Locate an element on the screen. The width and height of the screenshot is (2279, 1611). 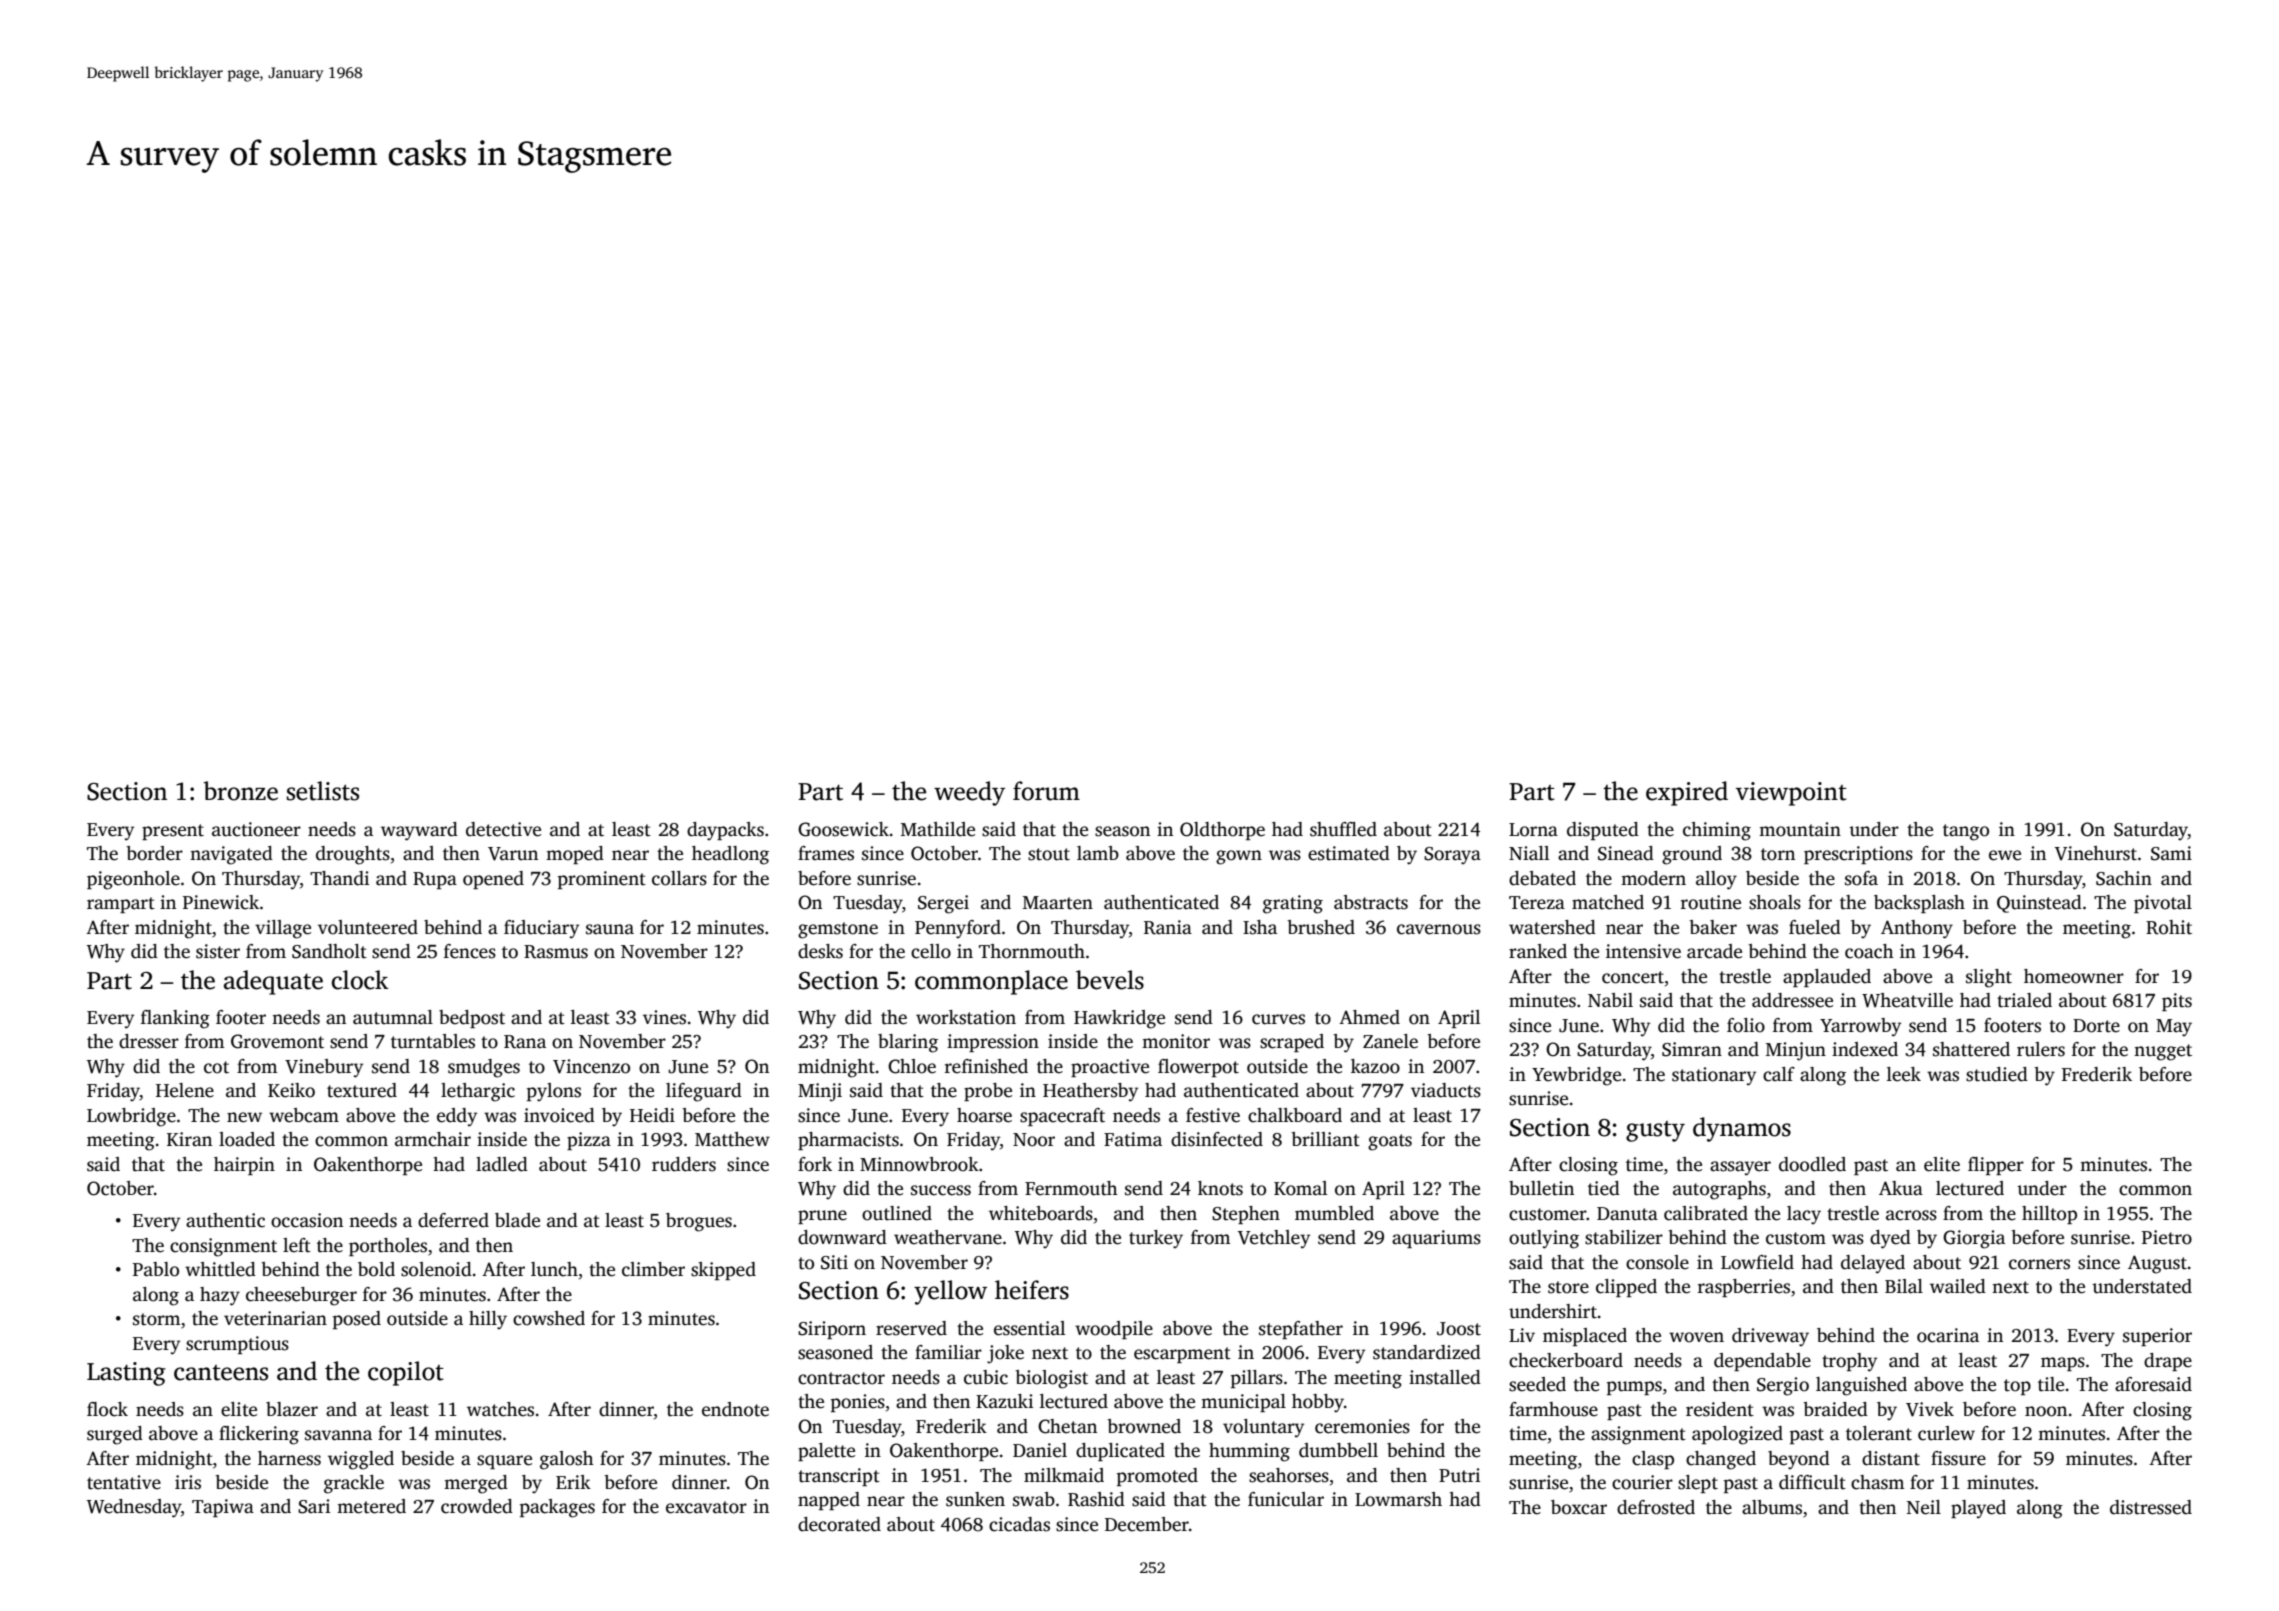
gusty is located at coordinates (1655, 1131).
